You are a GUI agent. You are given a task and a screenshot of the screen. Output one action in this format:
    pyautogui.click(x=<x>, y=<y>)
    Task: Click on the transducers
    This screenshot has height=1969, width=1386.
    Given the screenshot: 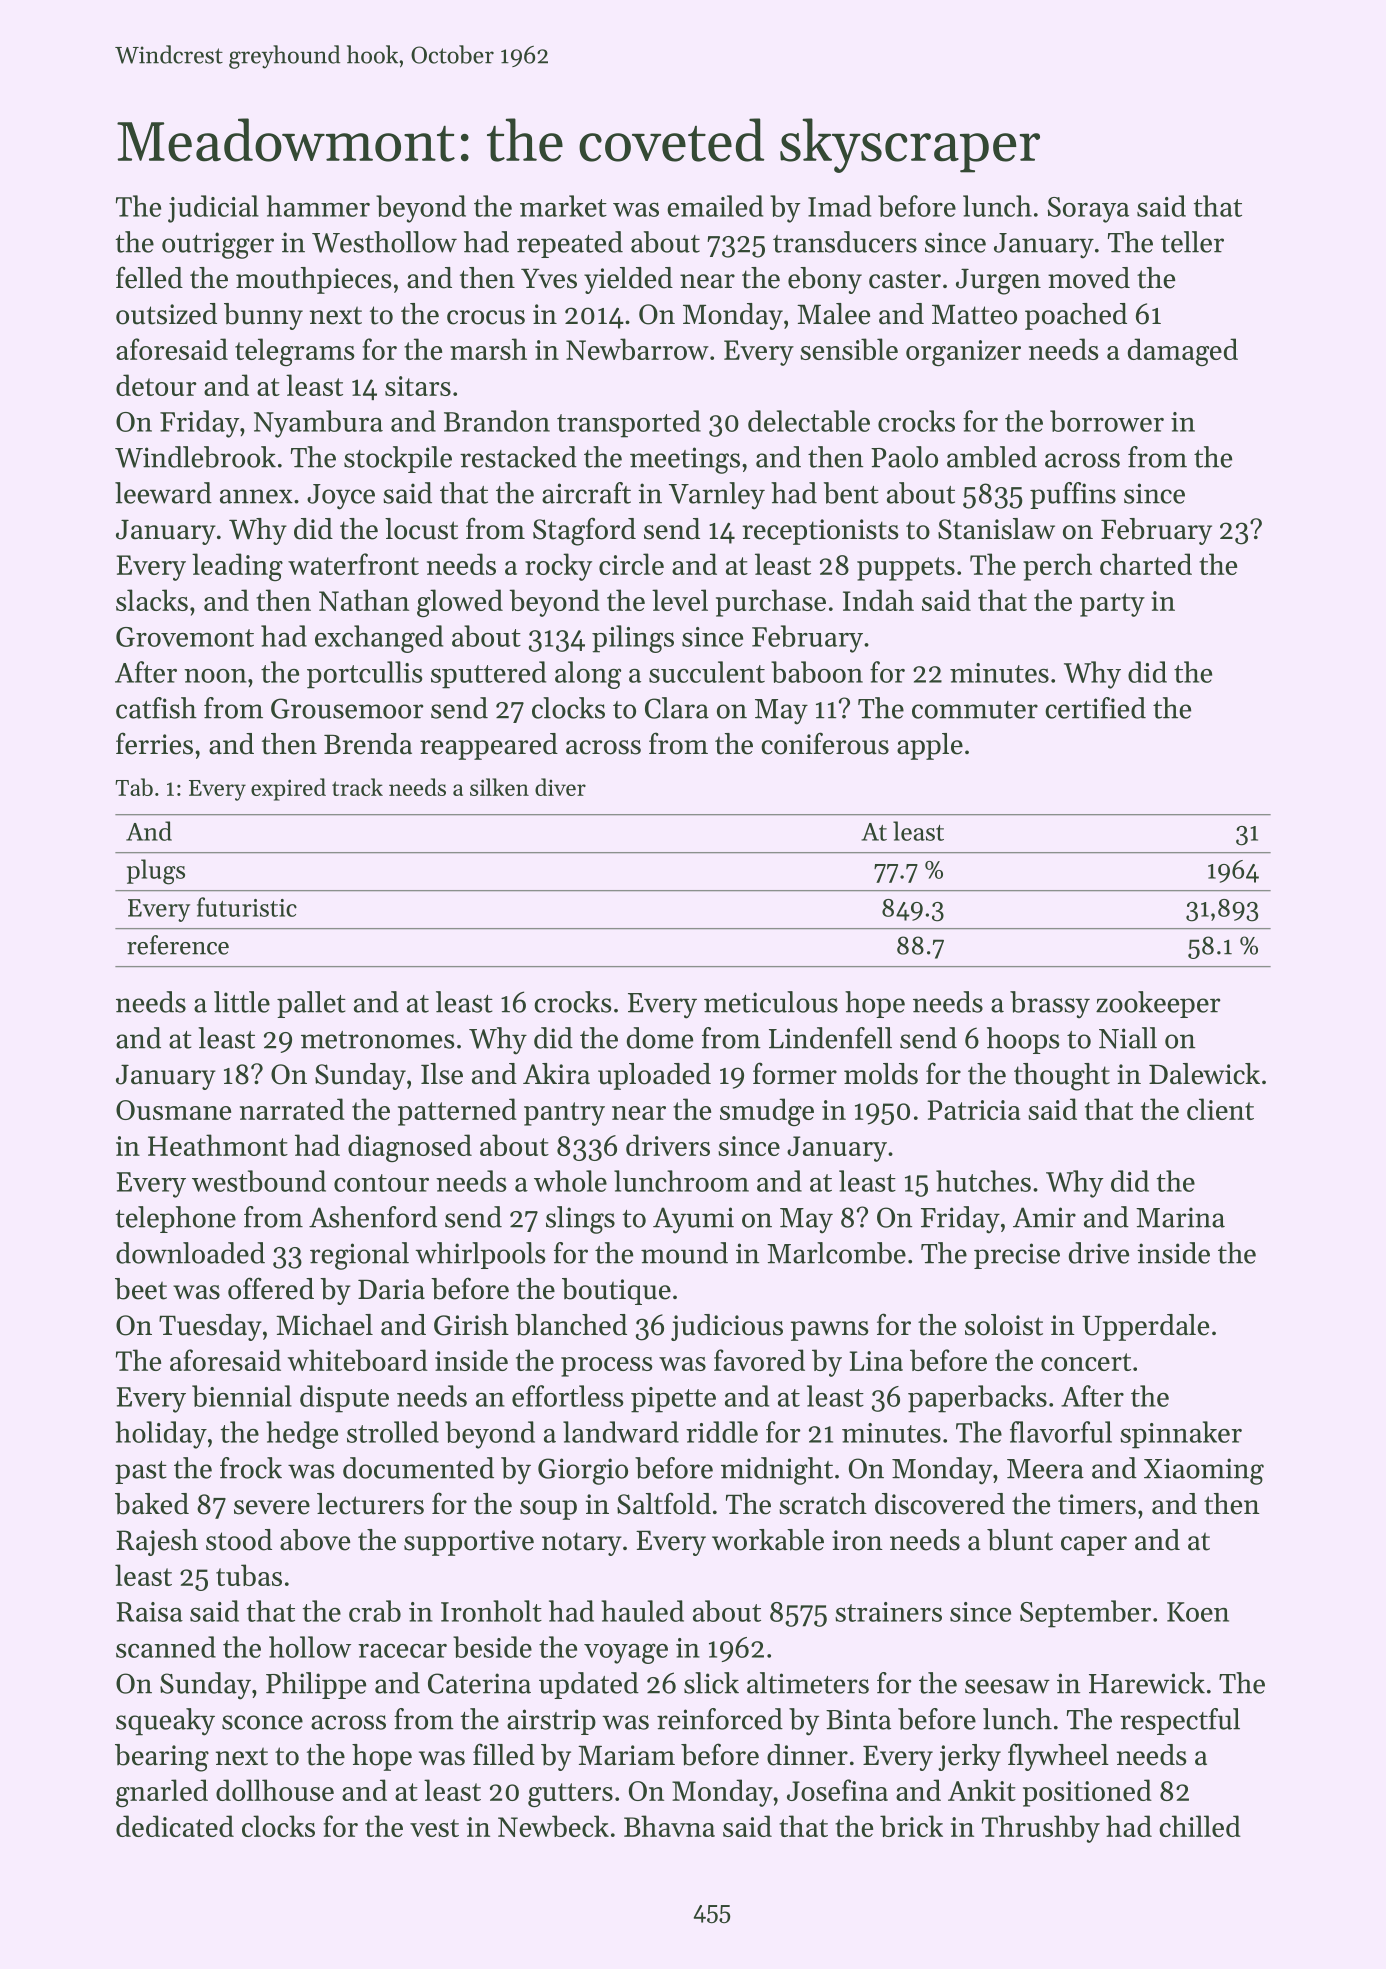 What is the action you would take?
    pyautogui.click(x=845, y=242)
